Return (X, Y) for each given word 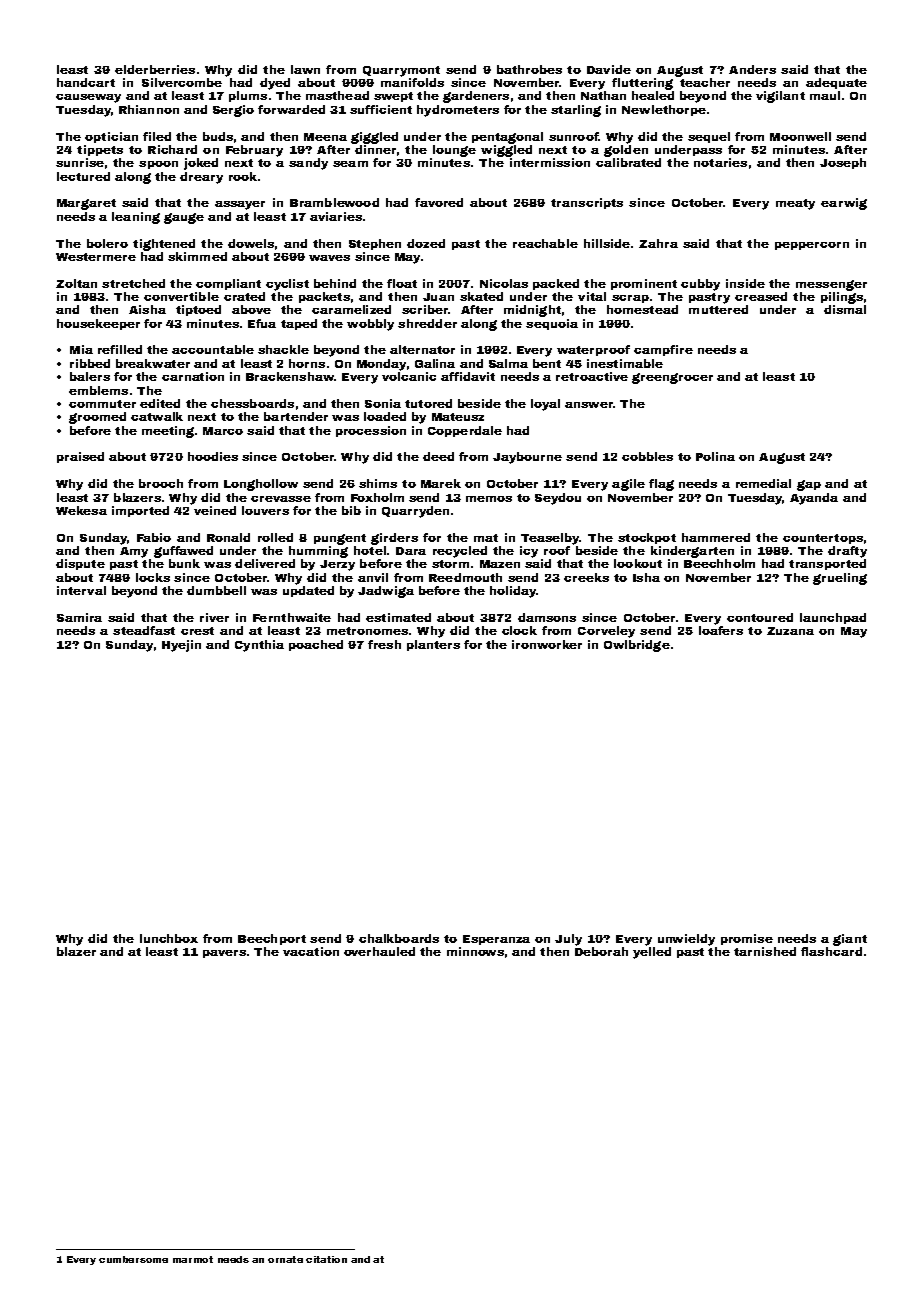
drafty (847, 552)
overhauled (379, 951)
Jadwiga (386, 592)
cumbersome (133, 1259)
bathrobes (529, 69)
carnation (193, 376)
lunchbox (169, 938)
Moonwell (800, 136)
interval (81, 590)
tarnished (765, 951)
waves (329, 258)
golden (626, 151)
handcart (86, 82)
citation (326, 1259)
